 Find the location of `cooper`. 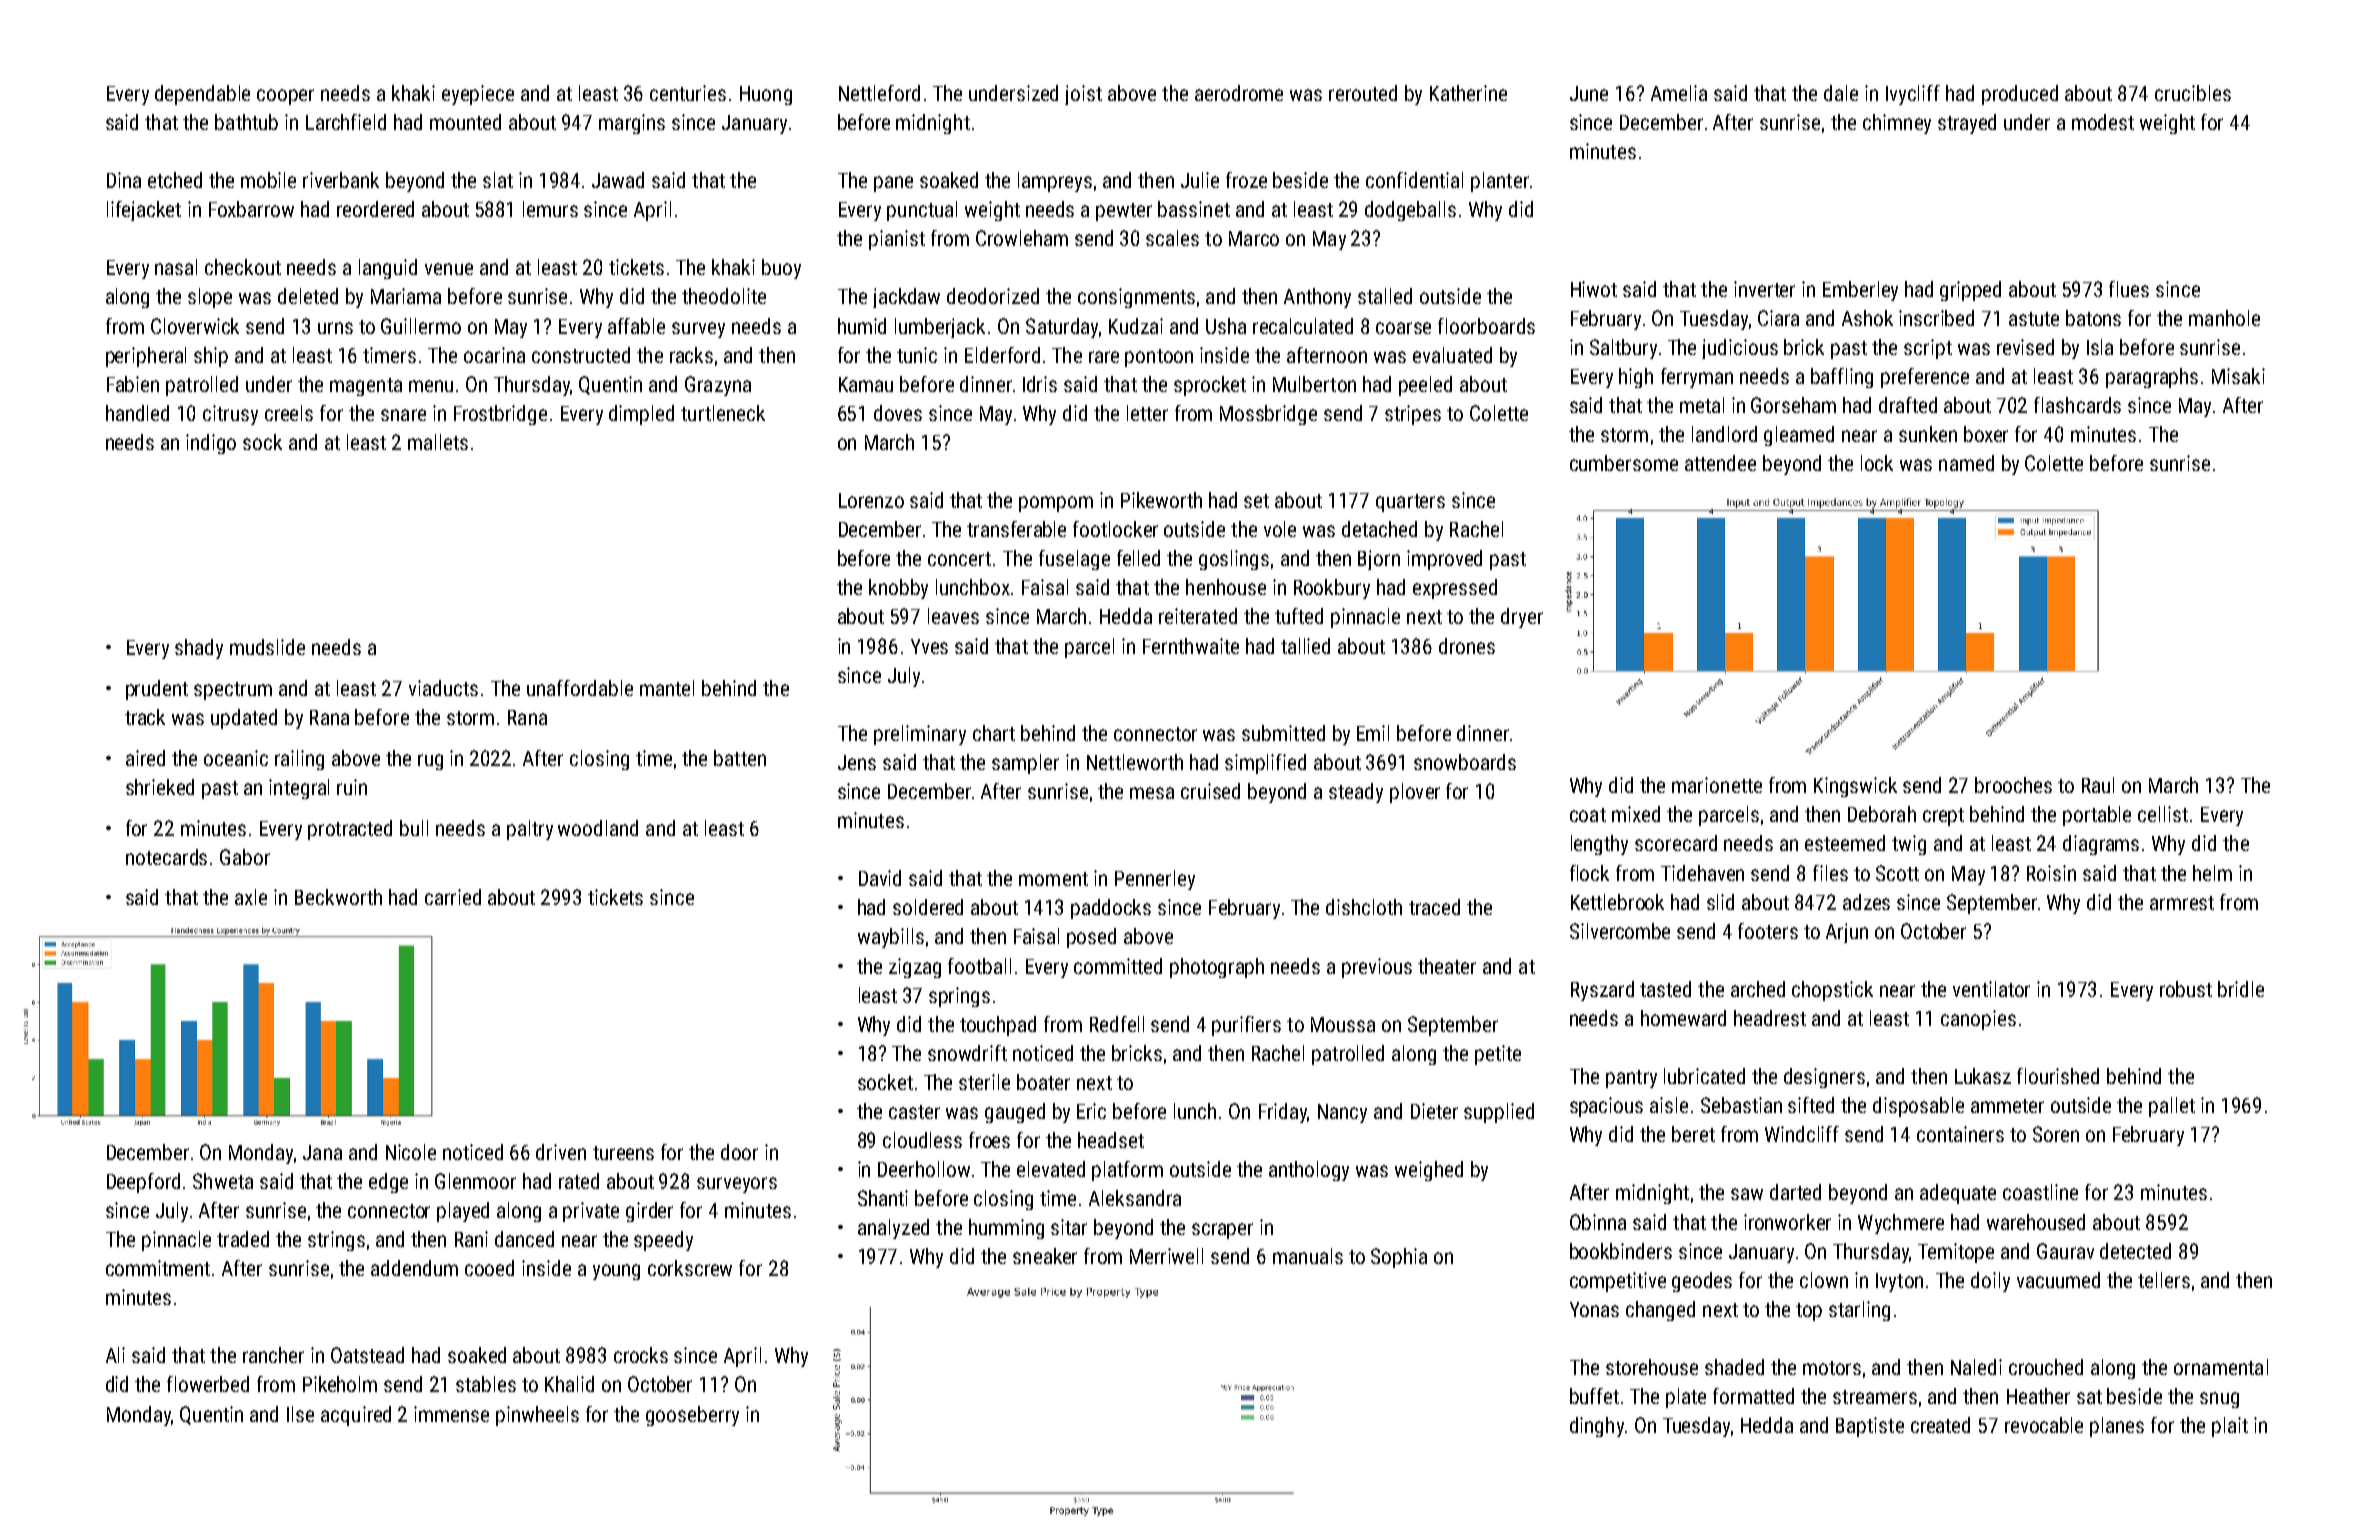

cooper is located at coordinates (285, 97).
